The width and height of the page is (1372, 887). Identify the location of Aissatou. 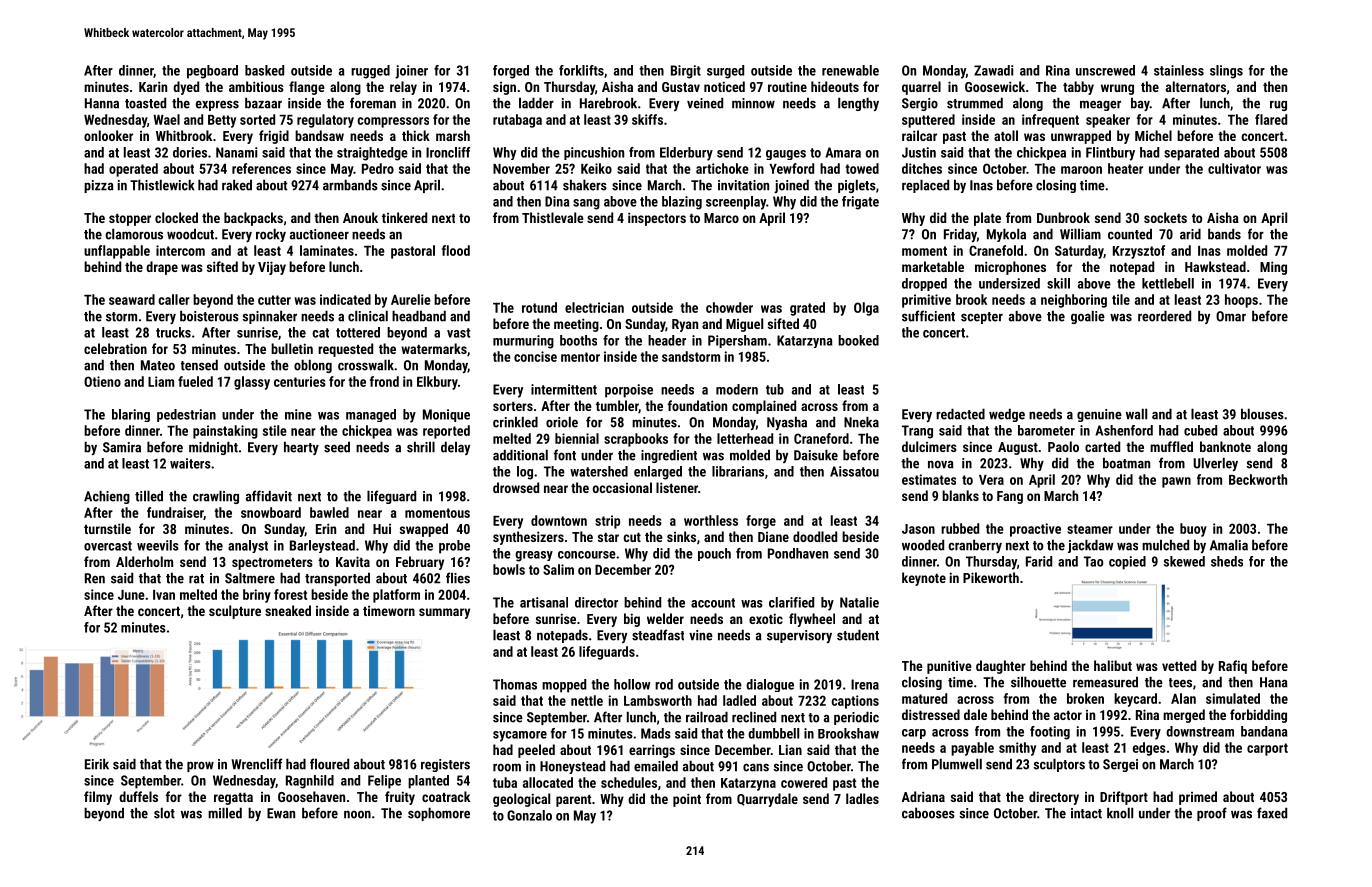
(854, 471).
